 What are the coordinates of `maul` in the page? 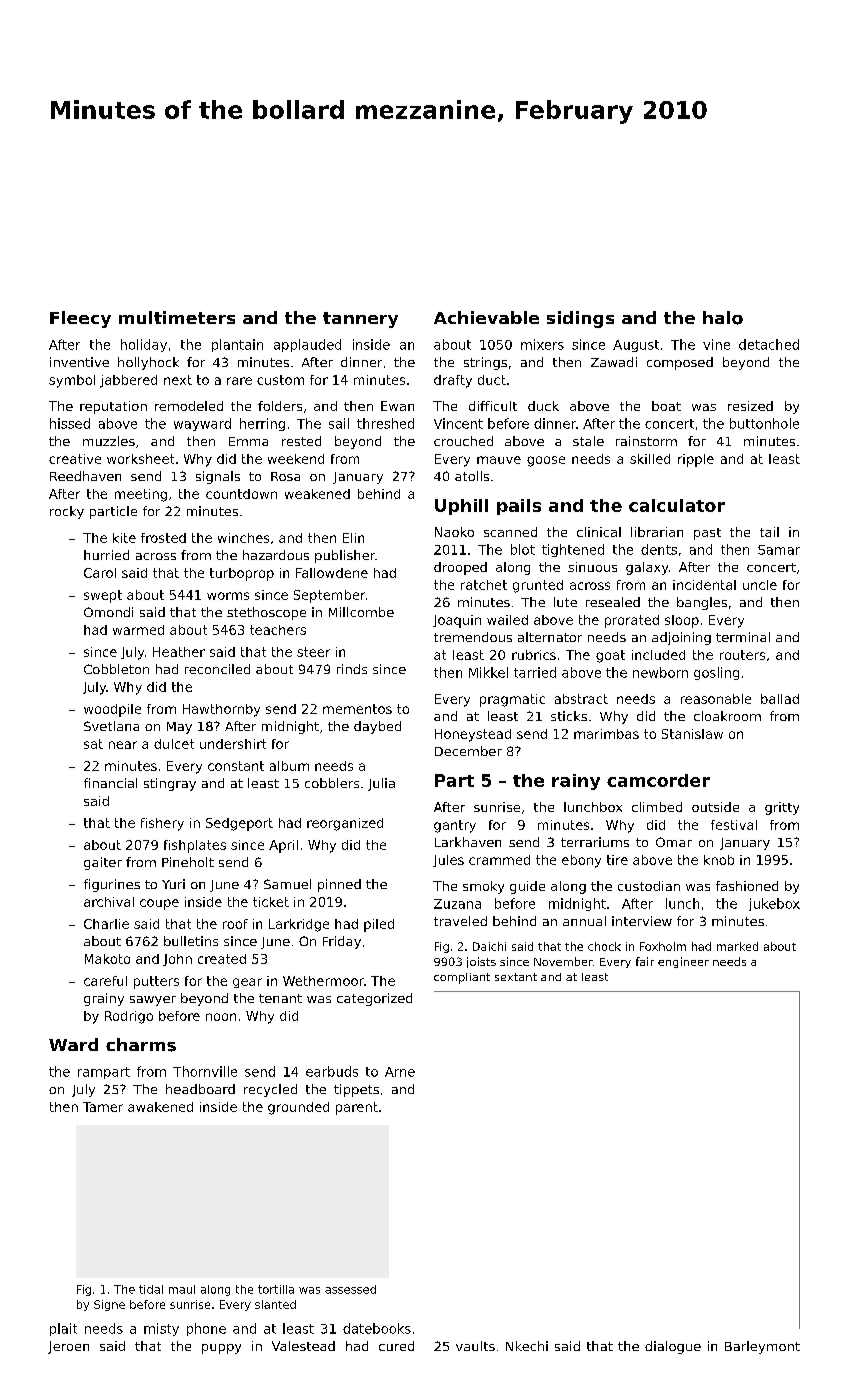 It's located at (182, 1289).
